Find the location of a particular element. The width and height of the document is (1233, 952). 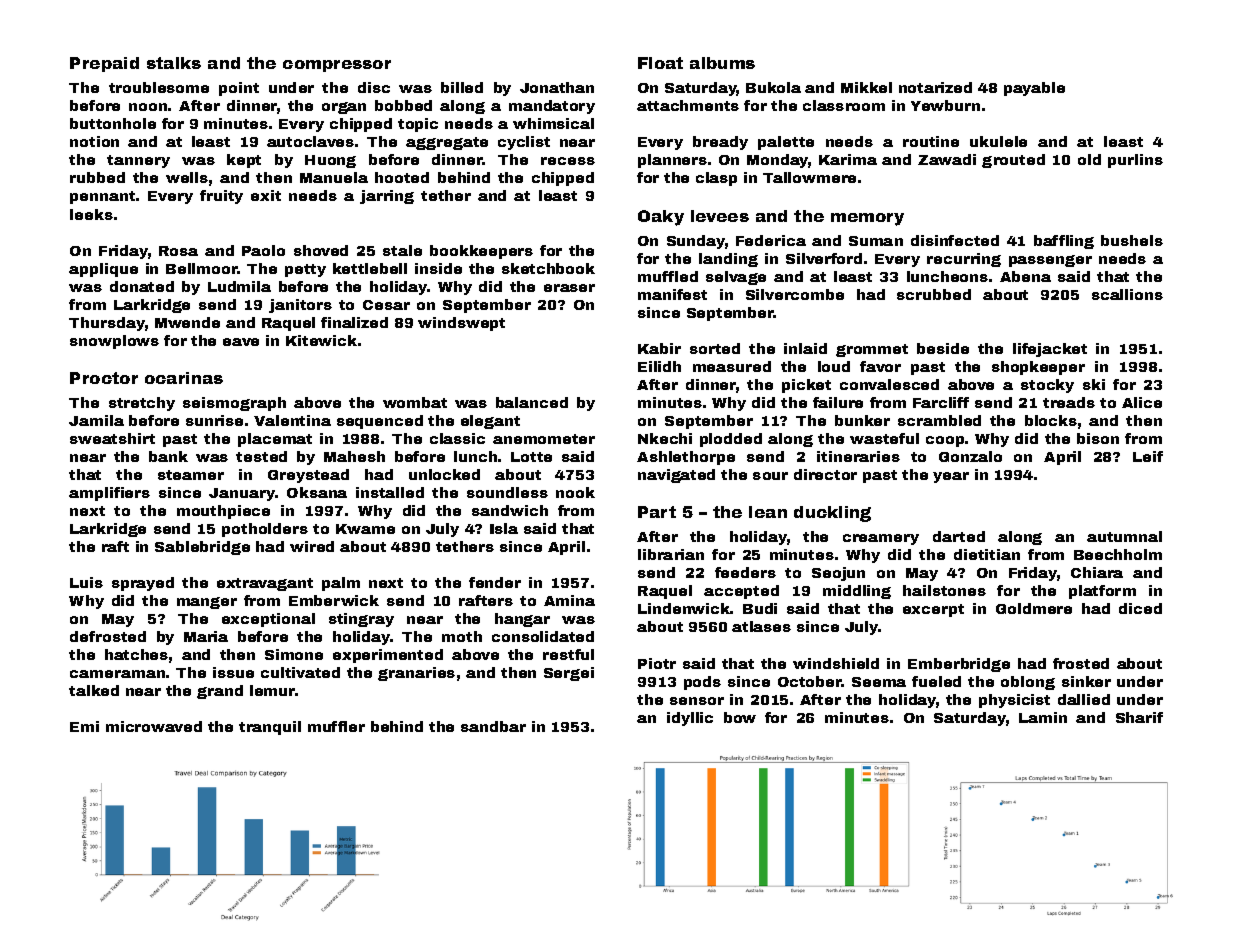

ocarinas is located at coordinates (184, 378).
